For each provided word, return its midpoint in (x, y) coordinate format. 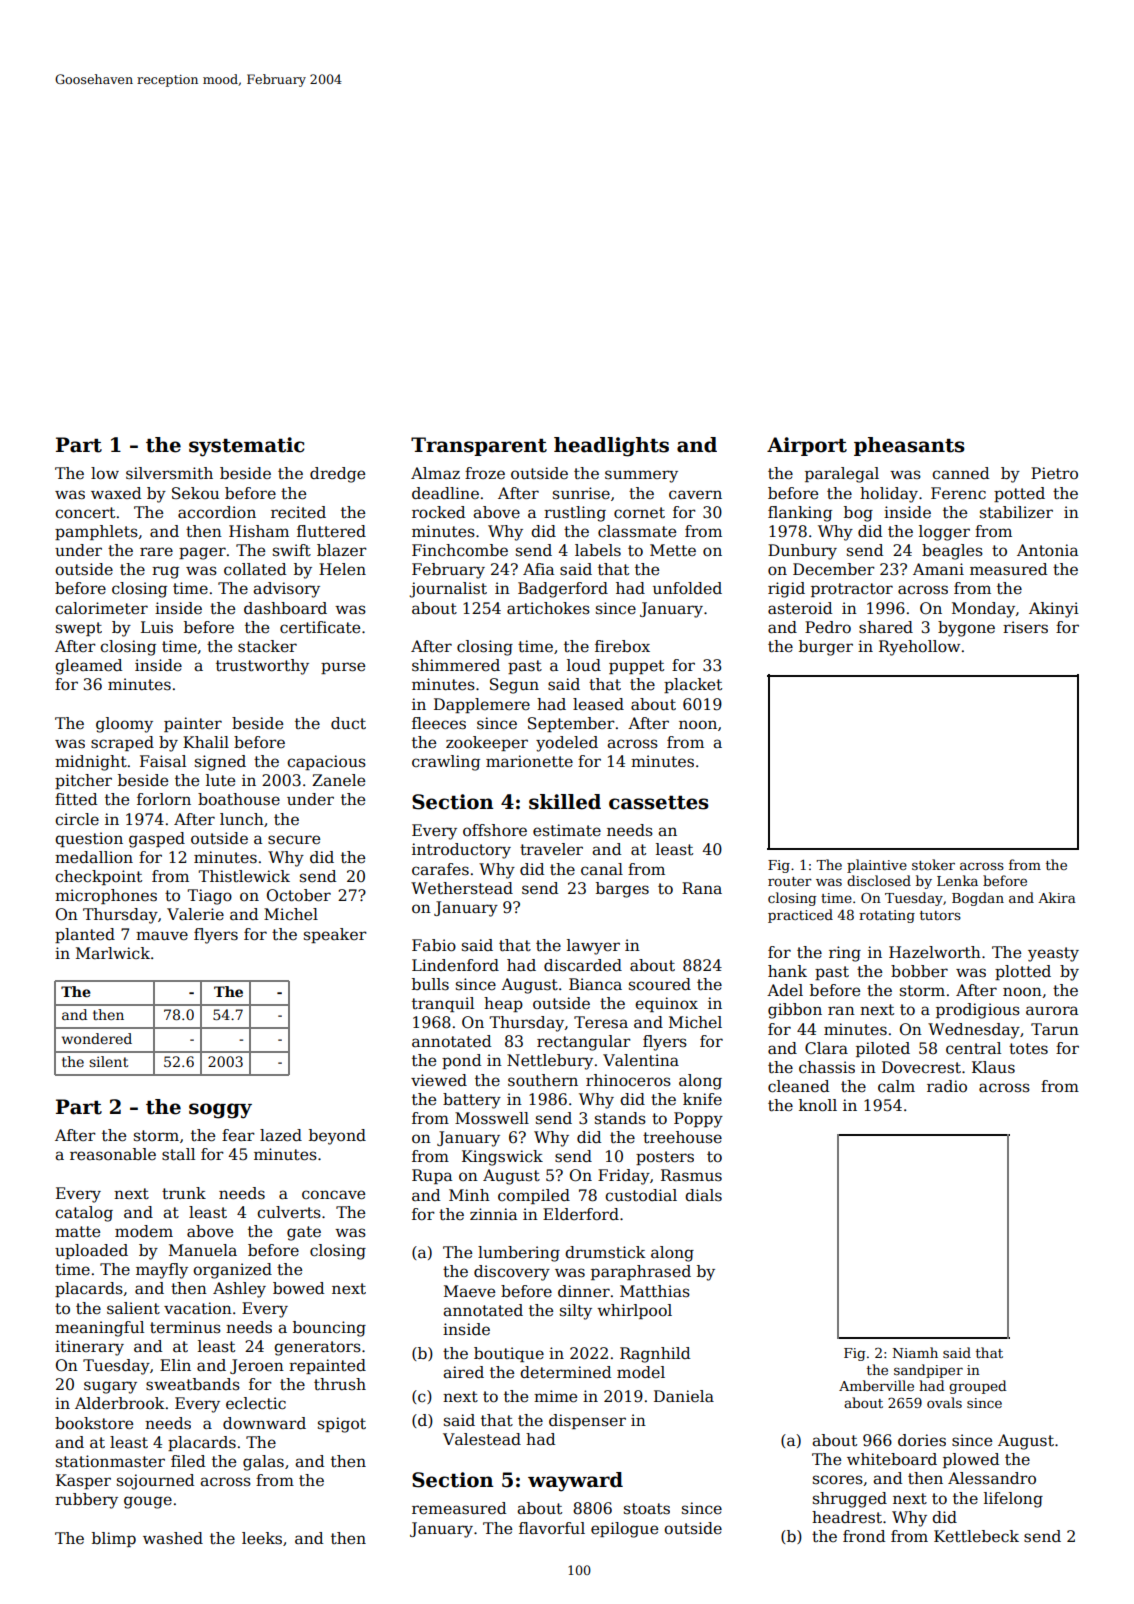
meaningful (99, 1329)
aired (463, 1372)
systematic (247, 447)
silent (108, 1061)
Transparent (479, 446)
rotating (887, 916)
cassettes (659, 803)
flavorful (552, 1528)
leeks (262, 1538)
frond (864, 1536)
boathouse (239, 799)
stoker (933, 864)
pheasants (909, 446)
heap (503, 1004)
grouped (978, 1387)
